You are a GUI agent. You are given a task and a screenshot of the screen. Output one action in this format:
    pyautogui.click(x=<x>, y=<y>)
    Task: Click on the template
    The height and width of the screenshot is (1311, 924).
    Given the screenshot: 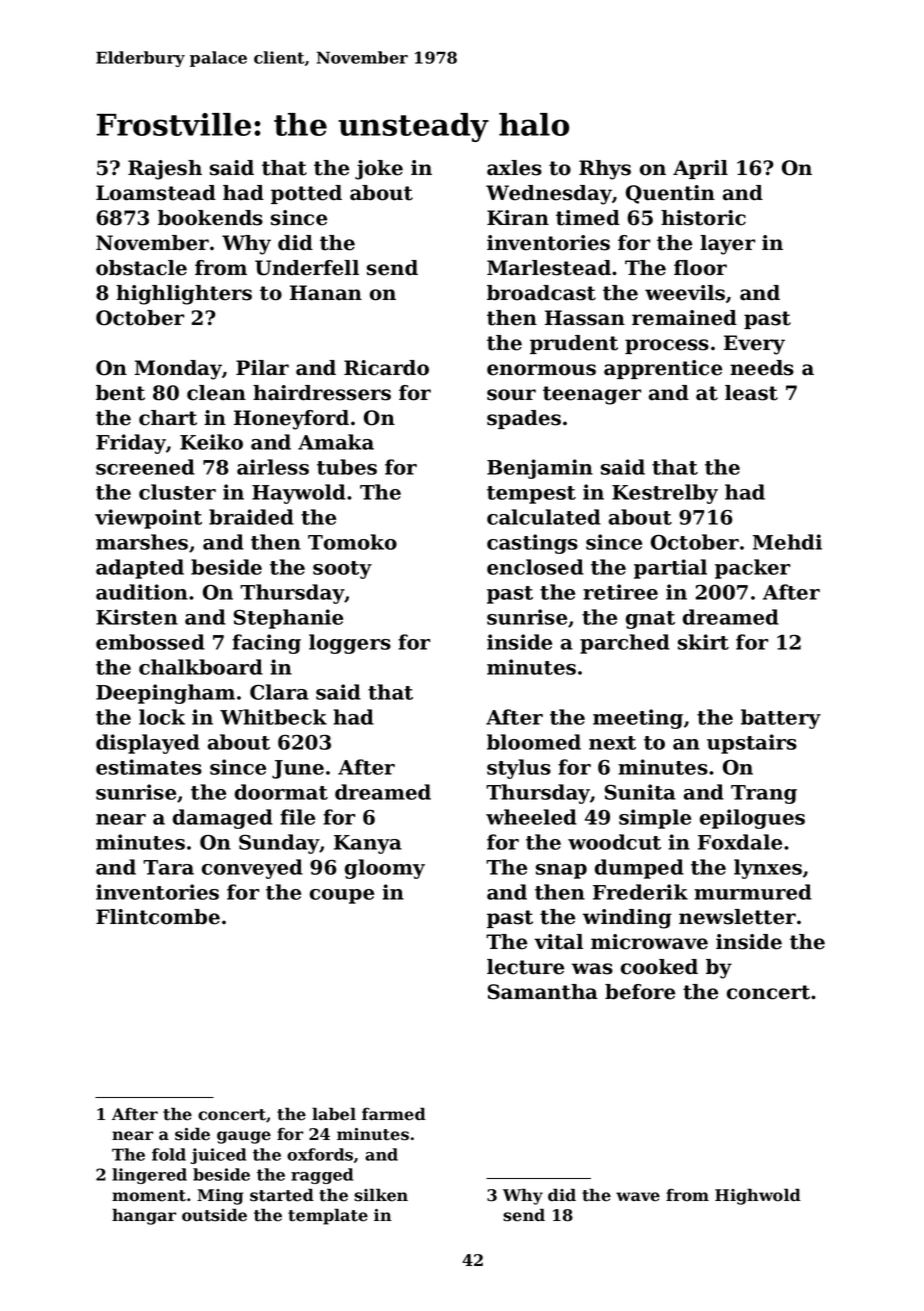 What is the action you would take?
    pyautogui.click(x=328, y=1216)
